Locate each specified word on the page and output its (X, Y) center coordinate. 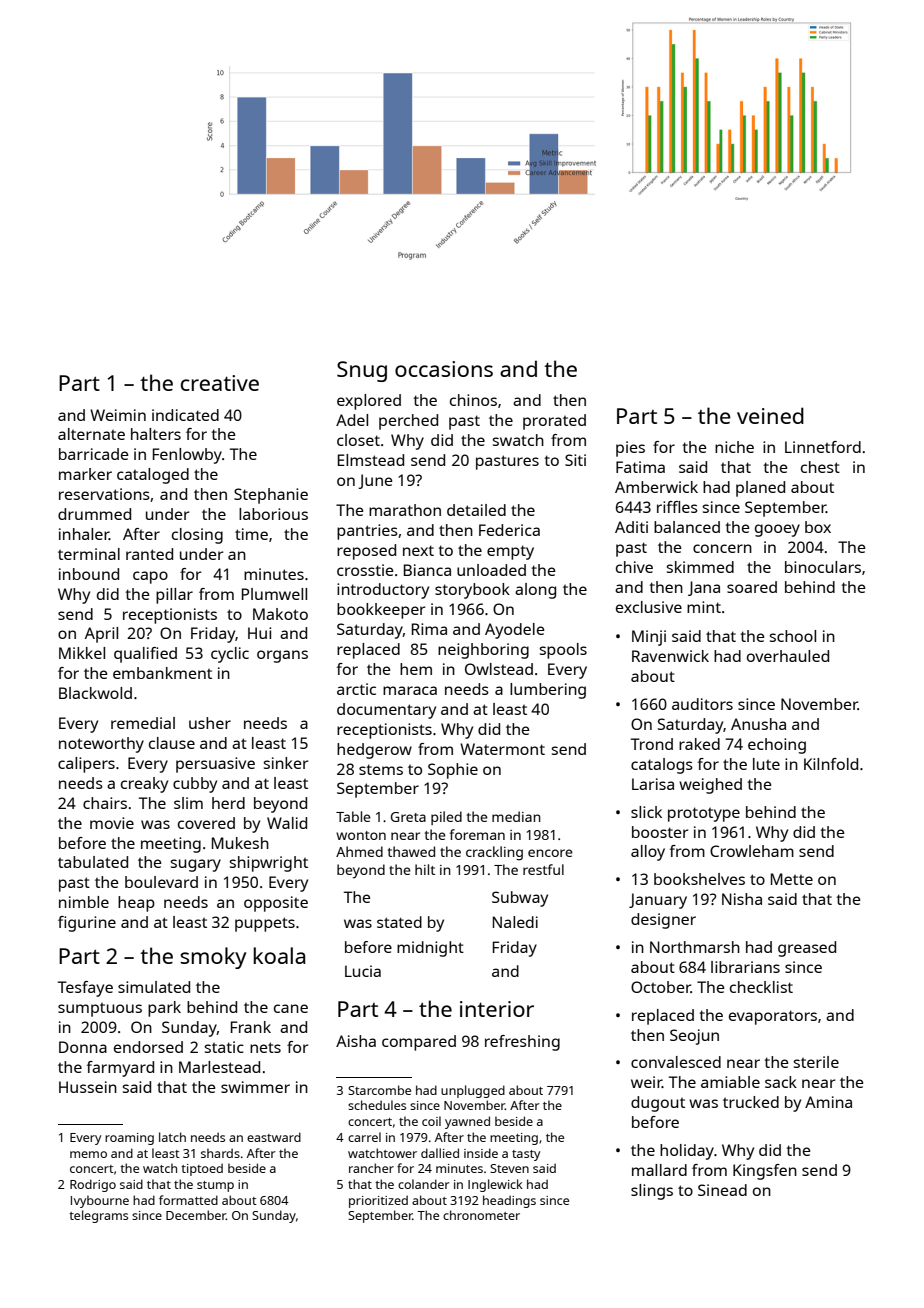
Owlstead (499, 669)
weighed (710, 786)
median (516, 816)
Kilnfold (831, 764)
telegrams (98, 1216)
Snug (362, 371)
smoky (213, 958)
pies (630, 449)
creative (220, 383)
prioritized (378, 1201)
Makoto (280, 614)
